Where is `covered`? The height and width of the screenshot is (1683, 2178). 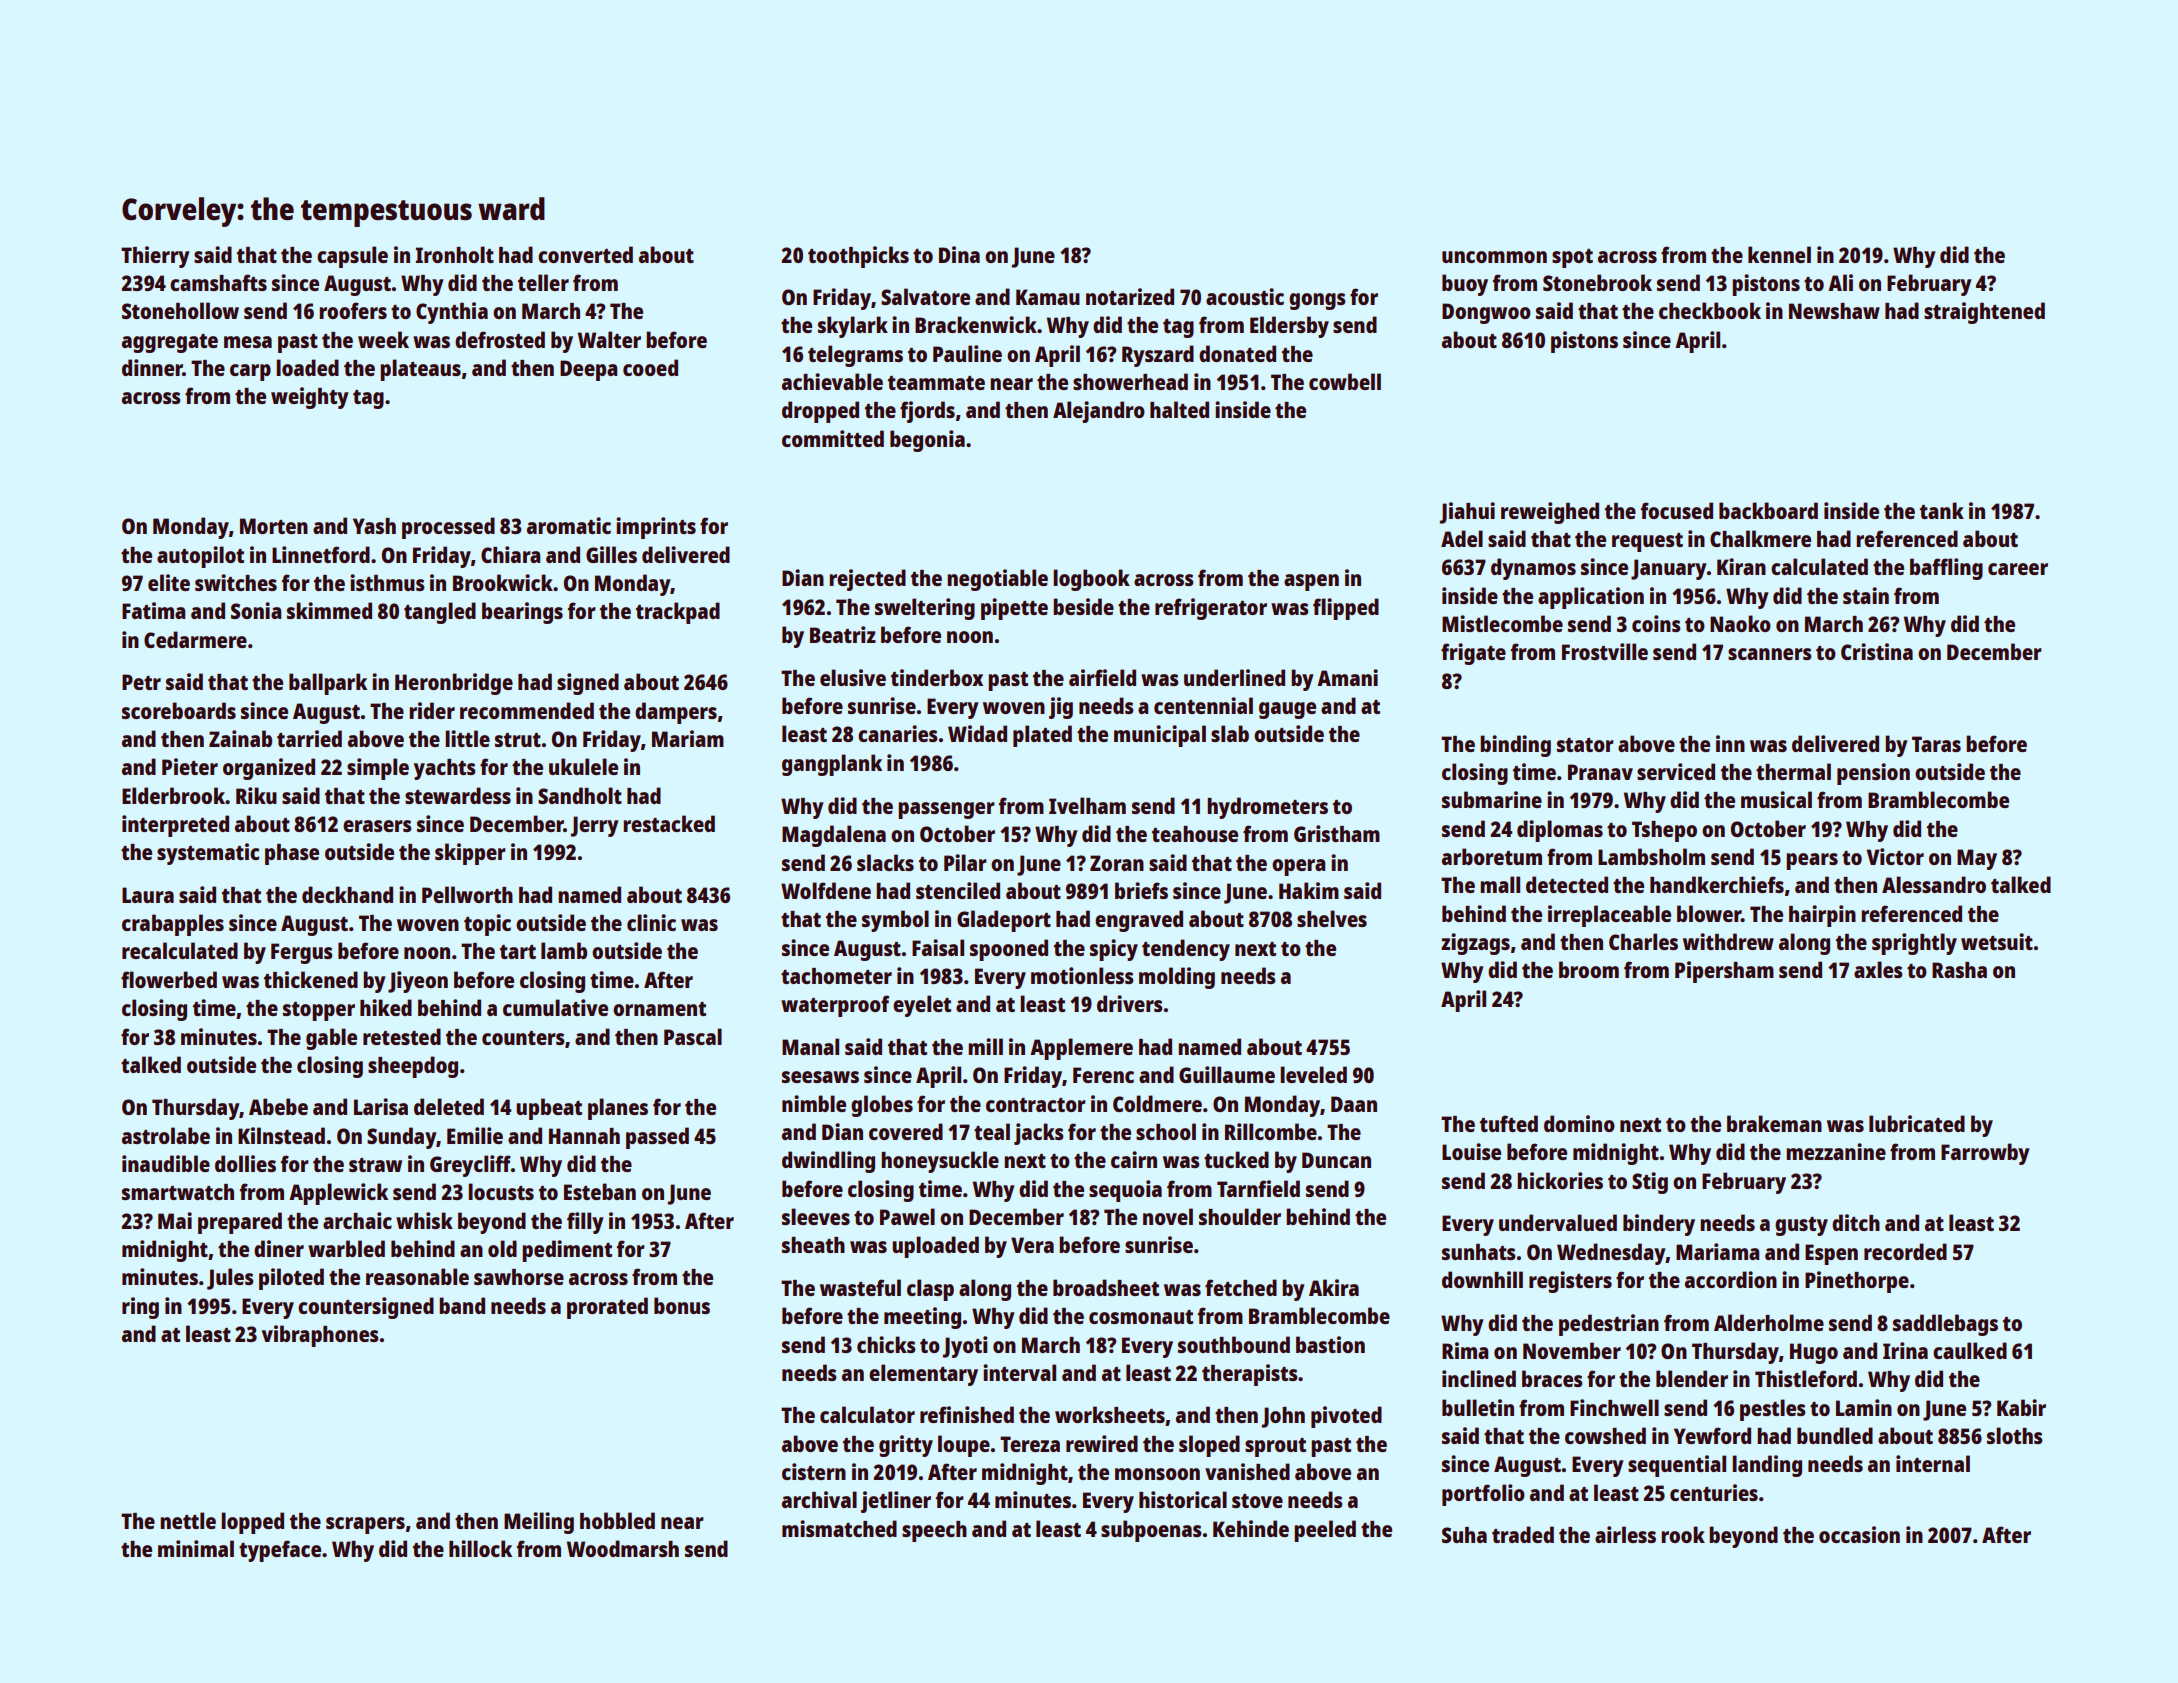 covered is located at coordinates (906, 1131).
